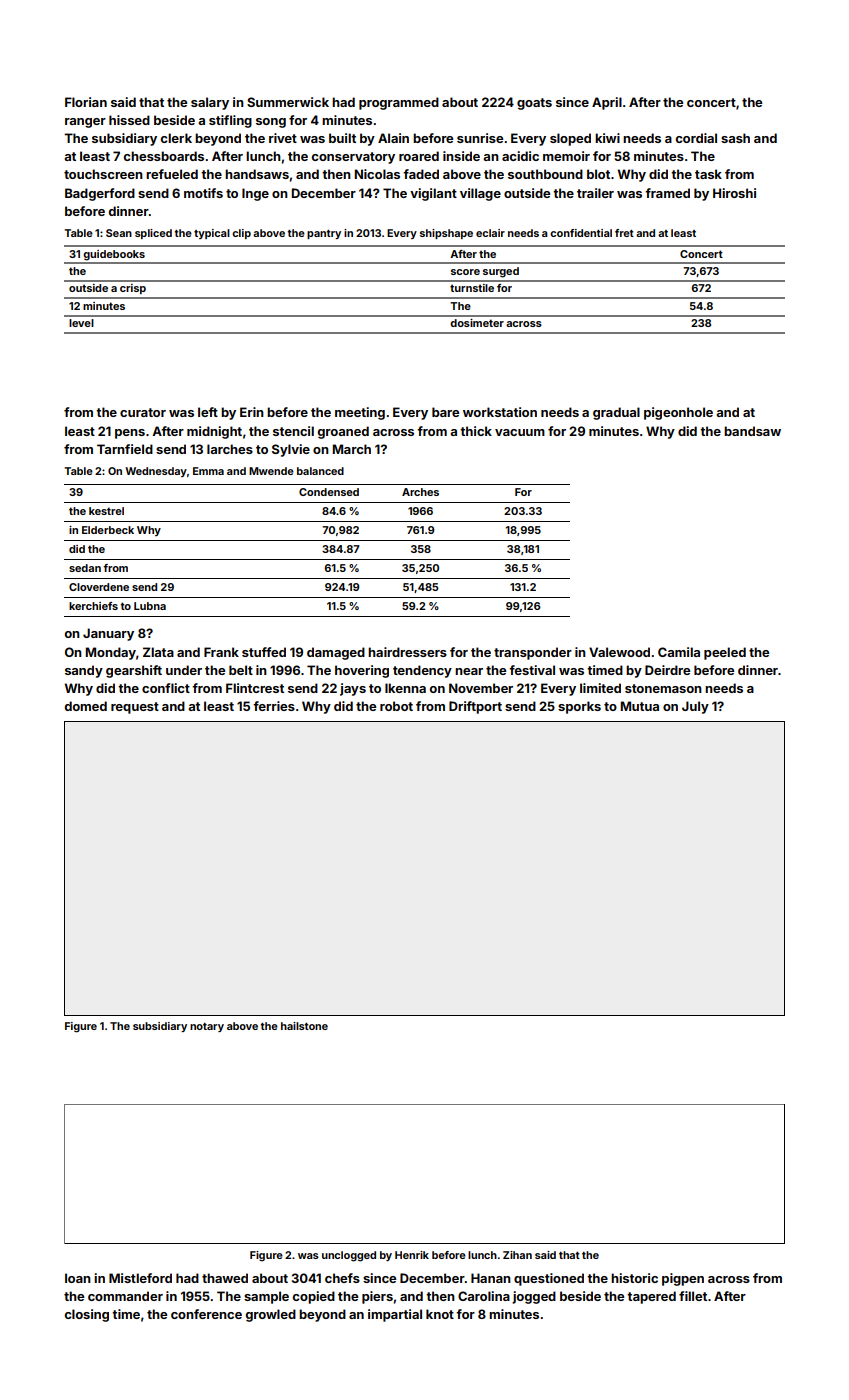  Describe the element at coordinates (207, 1027) in the image. I see `notary` at that location.
